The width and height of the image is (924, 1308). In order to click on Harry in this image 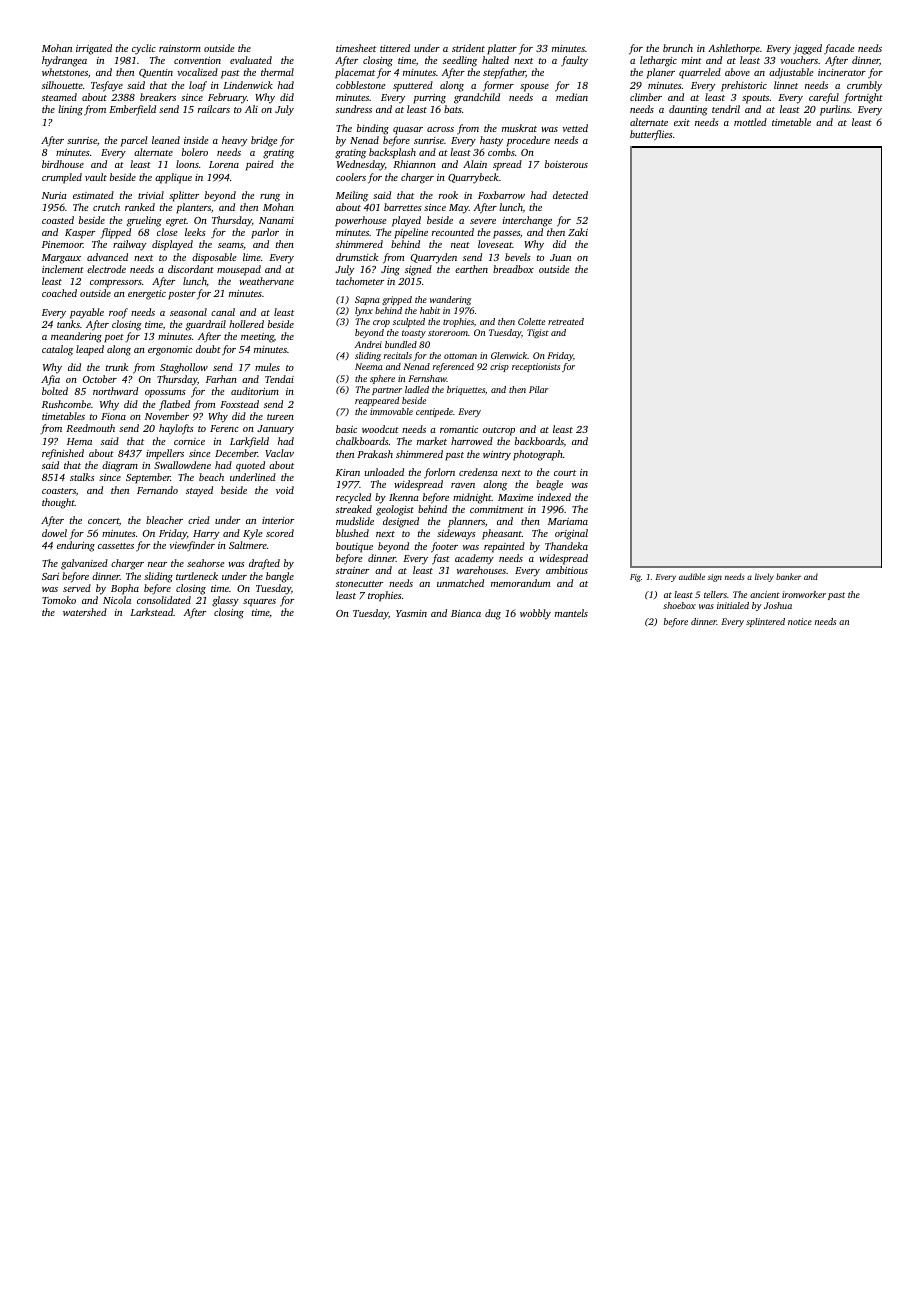, I will do `click(206, 535)`.
